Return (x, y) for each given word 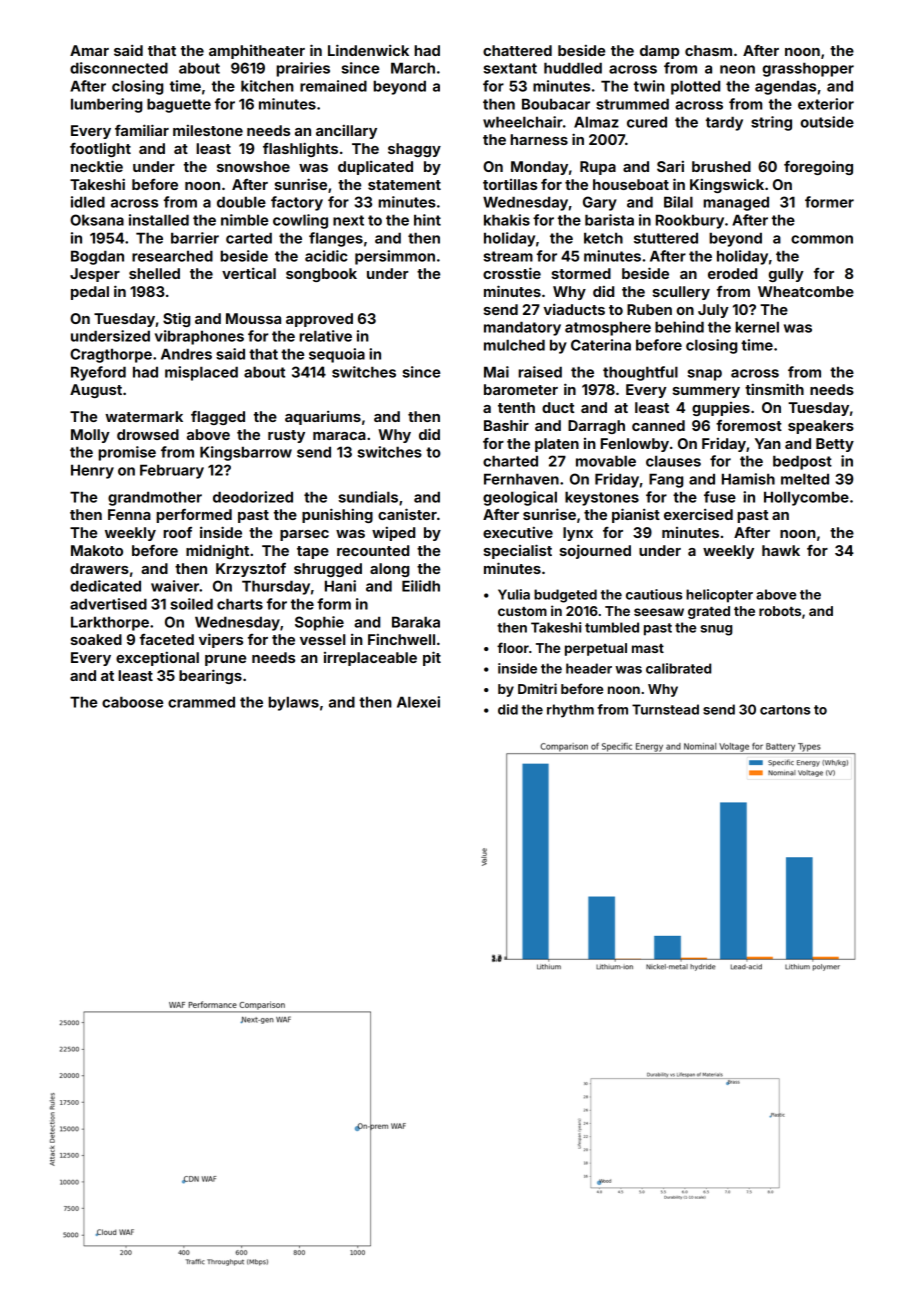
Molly (90, 436)
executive (518, 532)
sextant (510, 68)
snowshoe (253, 166)
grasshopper (808, 69)
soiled (191, 604)
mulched (514, 345)
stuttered (666, 238)
